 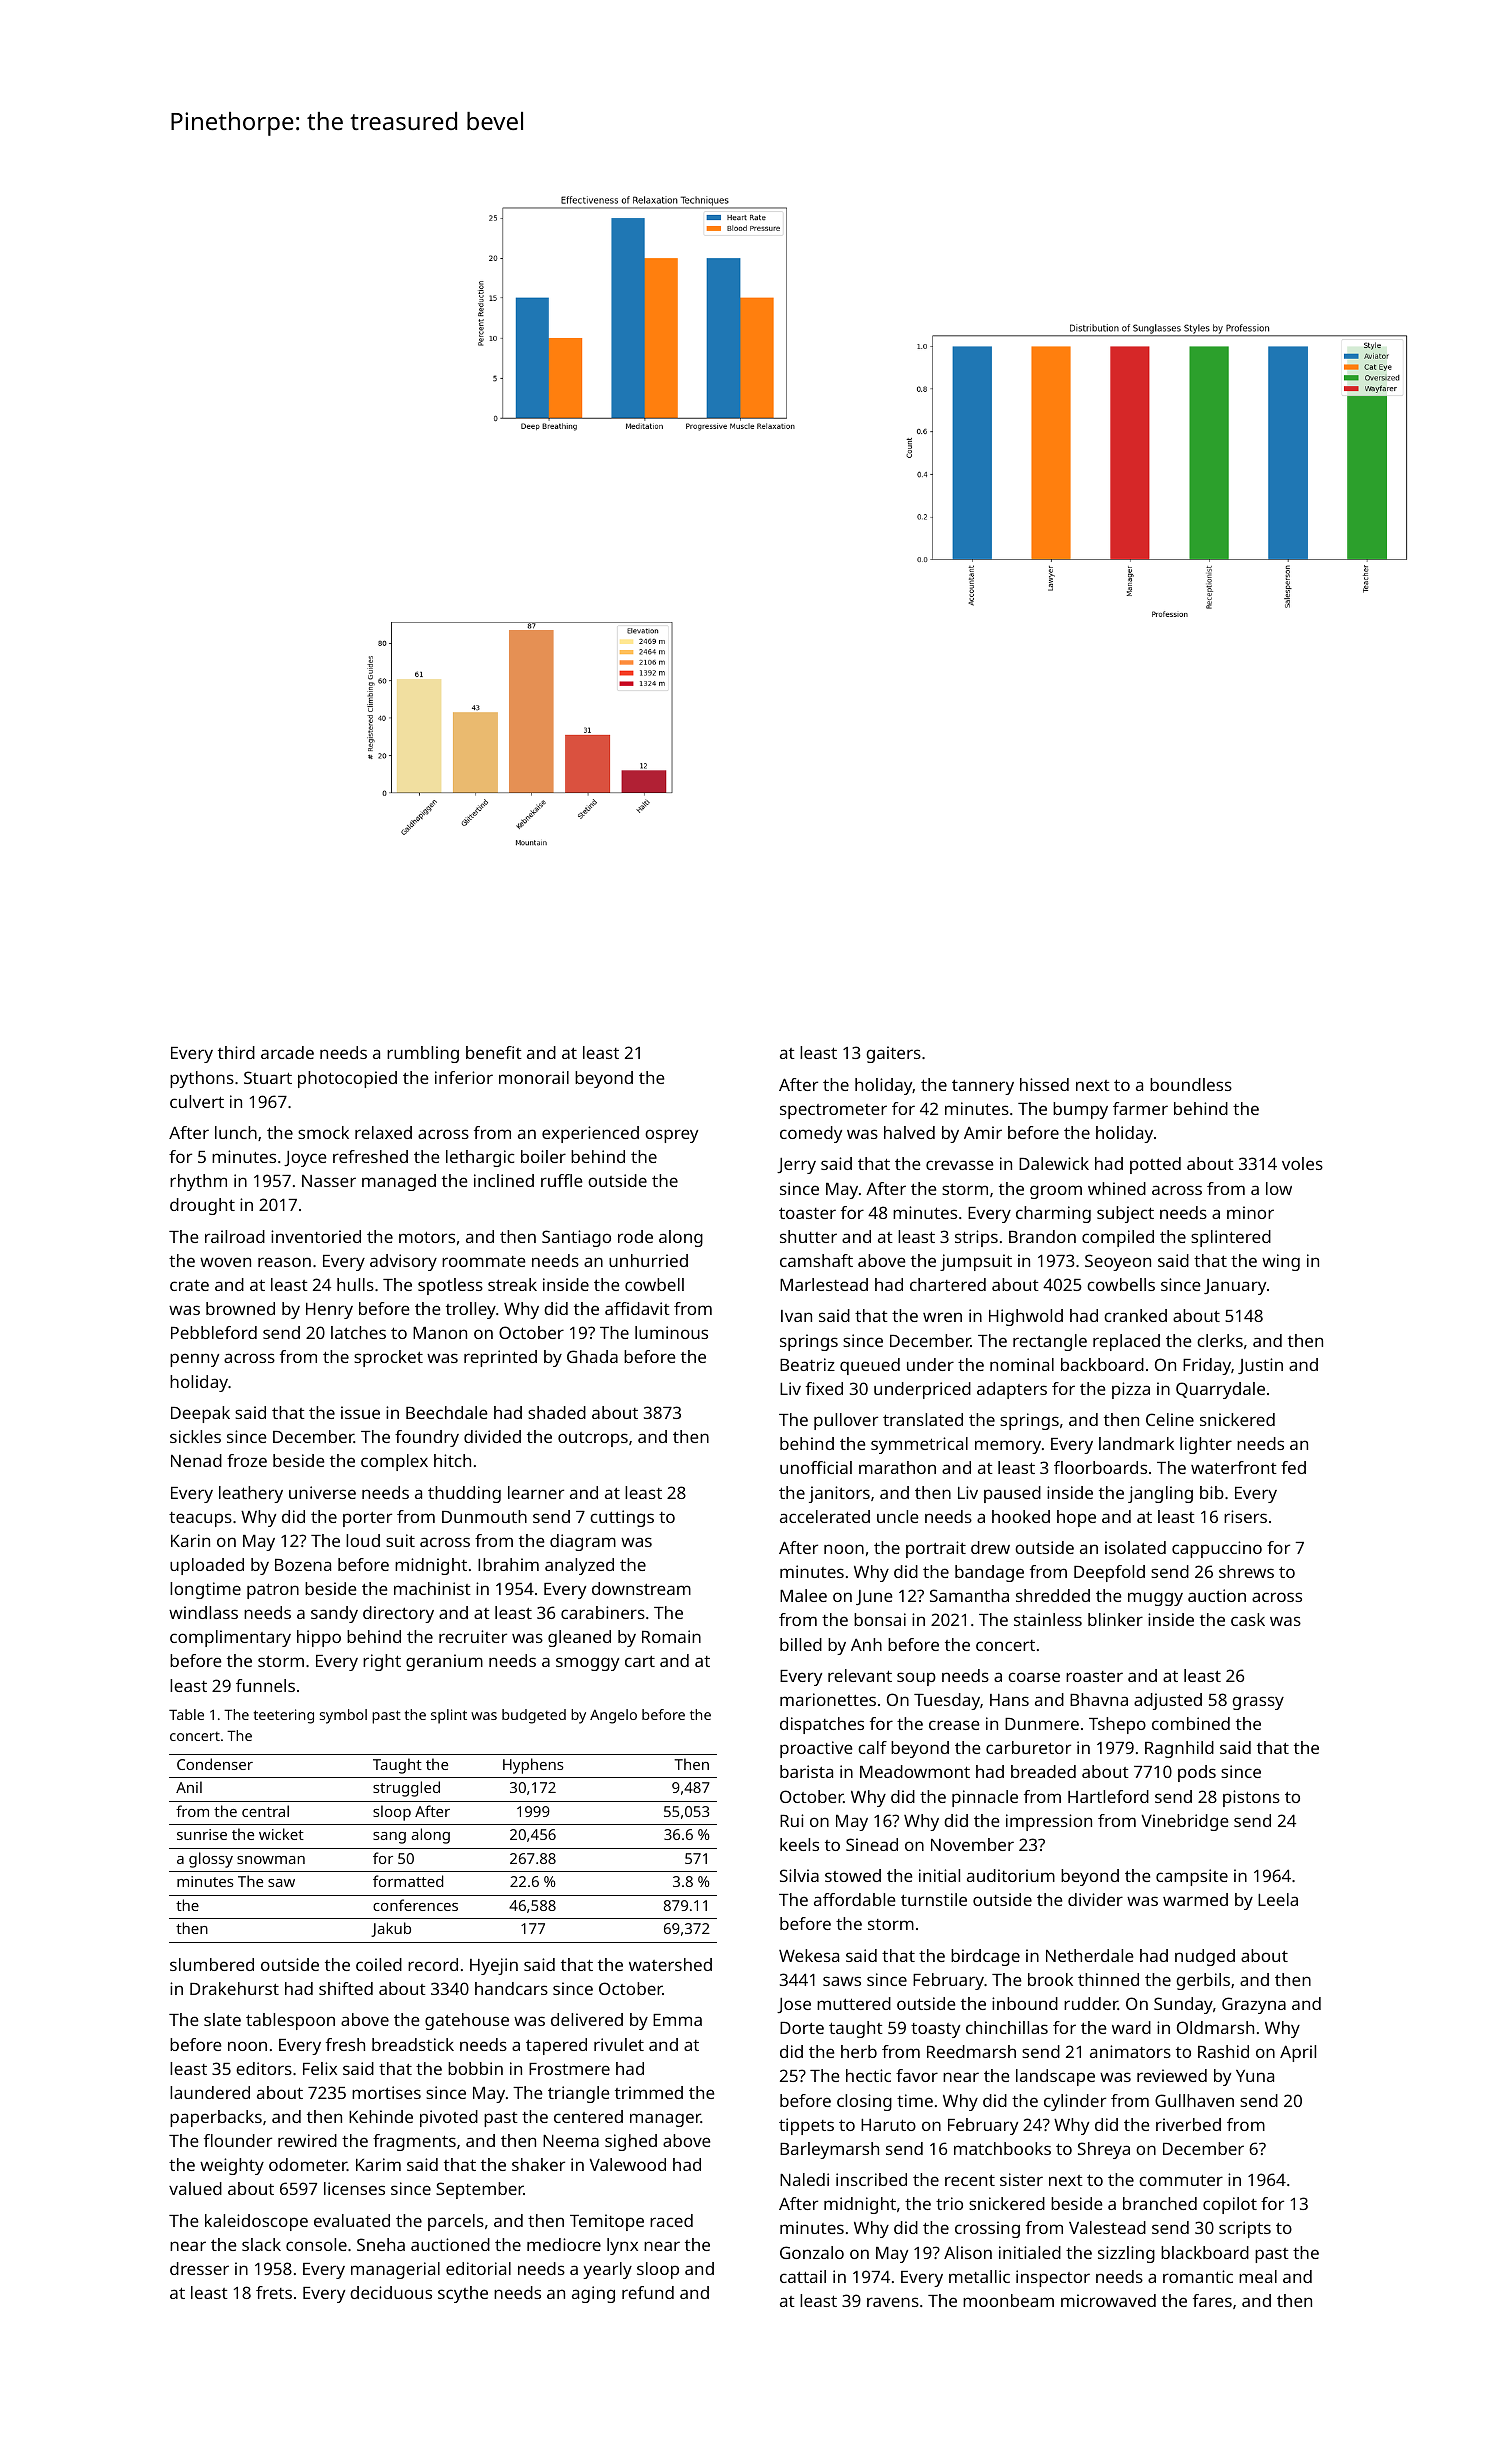 What do you see at coordinates (534, 1077) in the screenshot?
I see `monorail` at bounding box center [534, 1077].
